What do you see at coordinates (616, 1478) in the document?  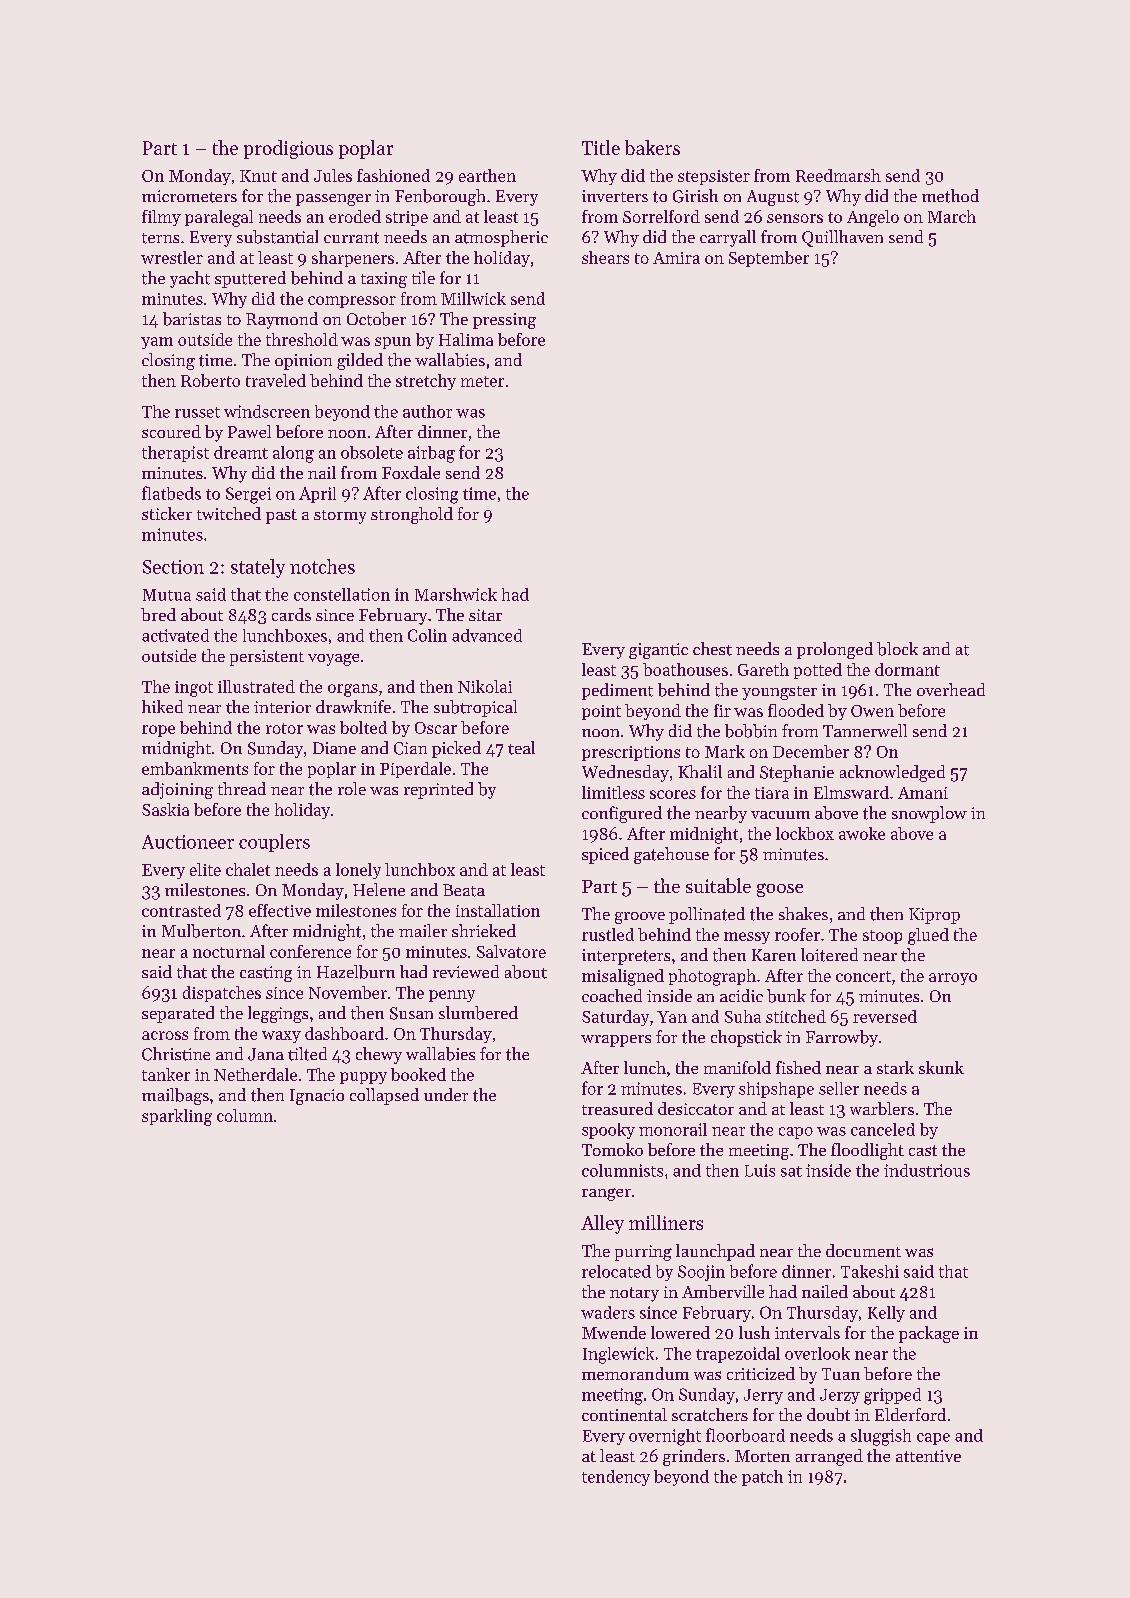 I see `tendency` at bounding box center [616, 1478].
